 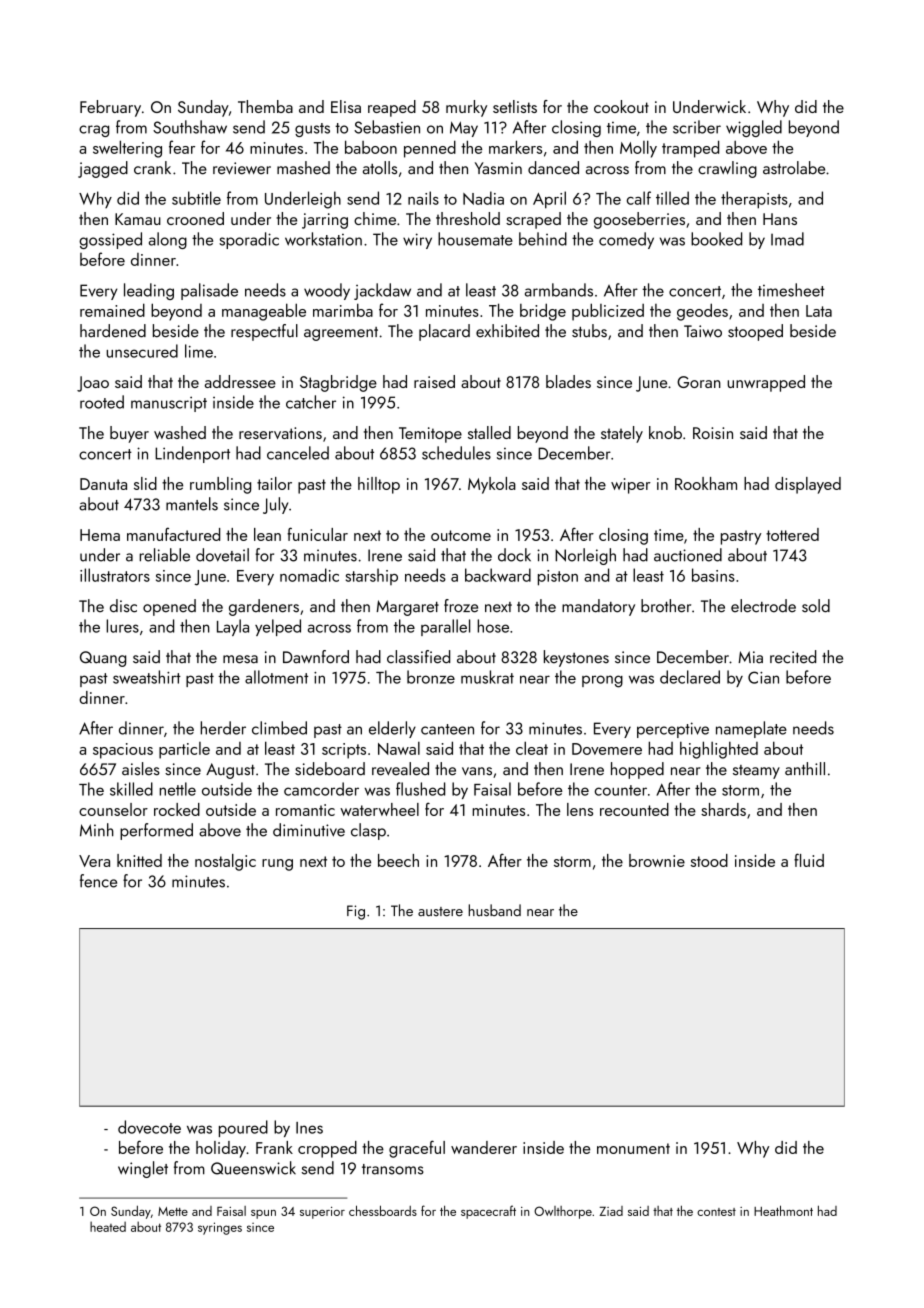 What do you see at coordinates (100, 535) in the screenshot?
I see `Hema` at bounding box center [100, 535].
